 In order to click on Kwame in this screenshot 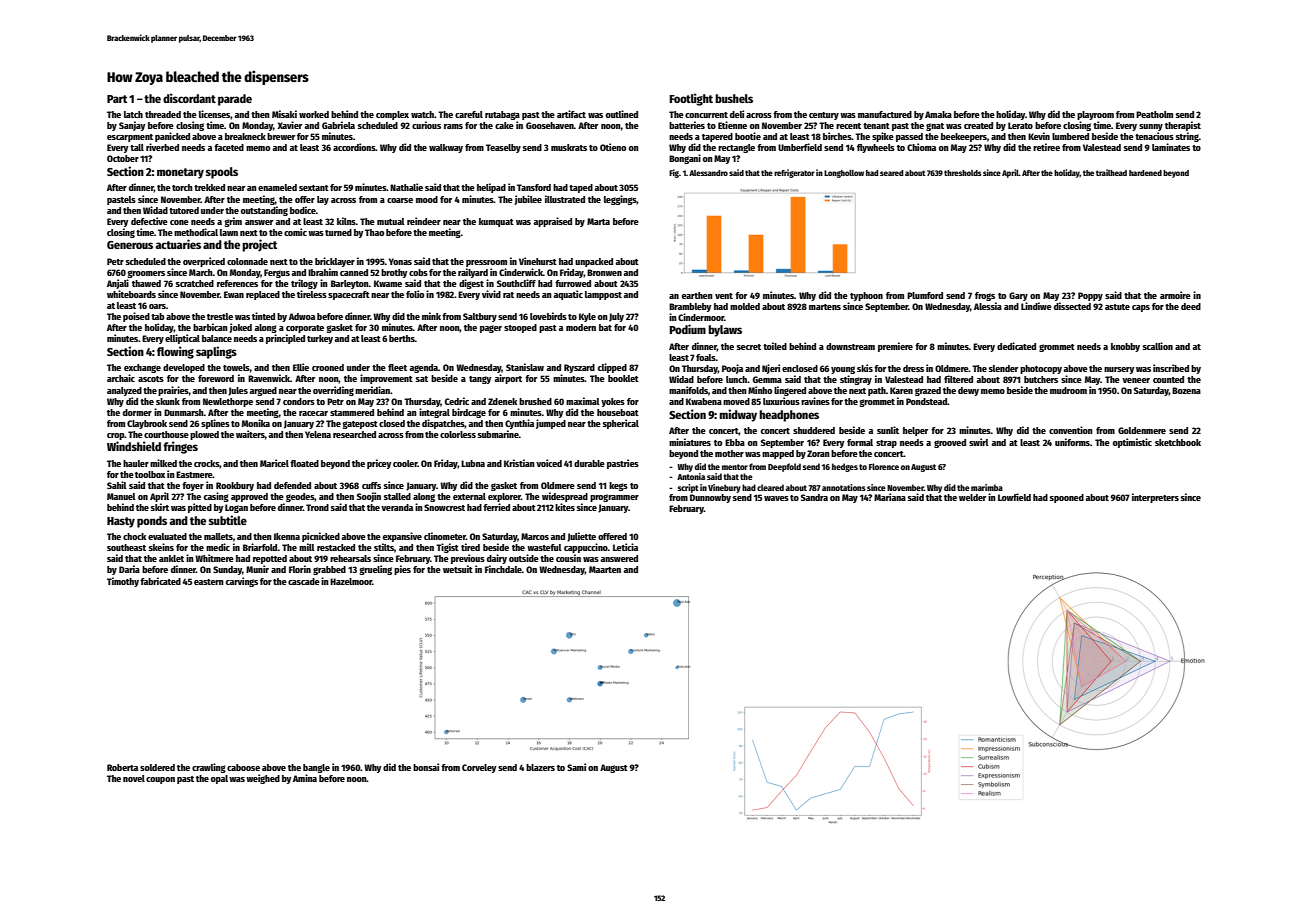, I will do `click(388, 283)`.
